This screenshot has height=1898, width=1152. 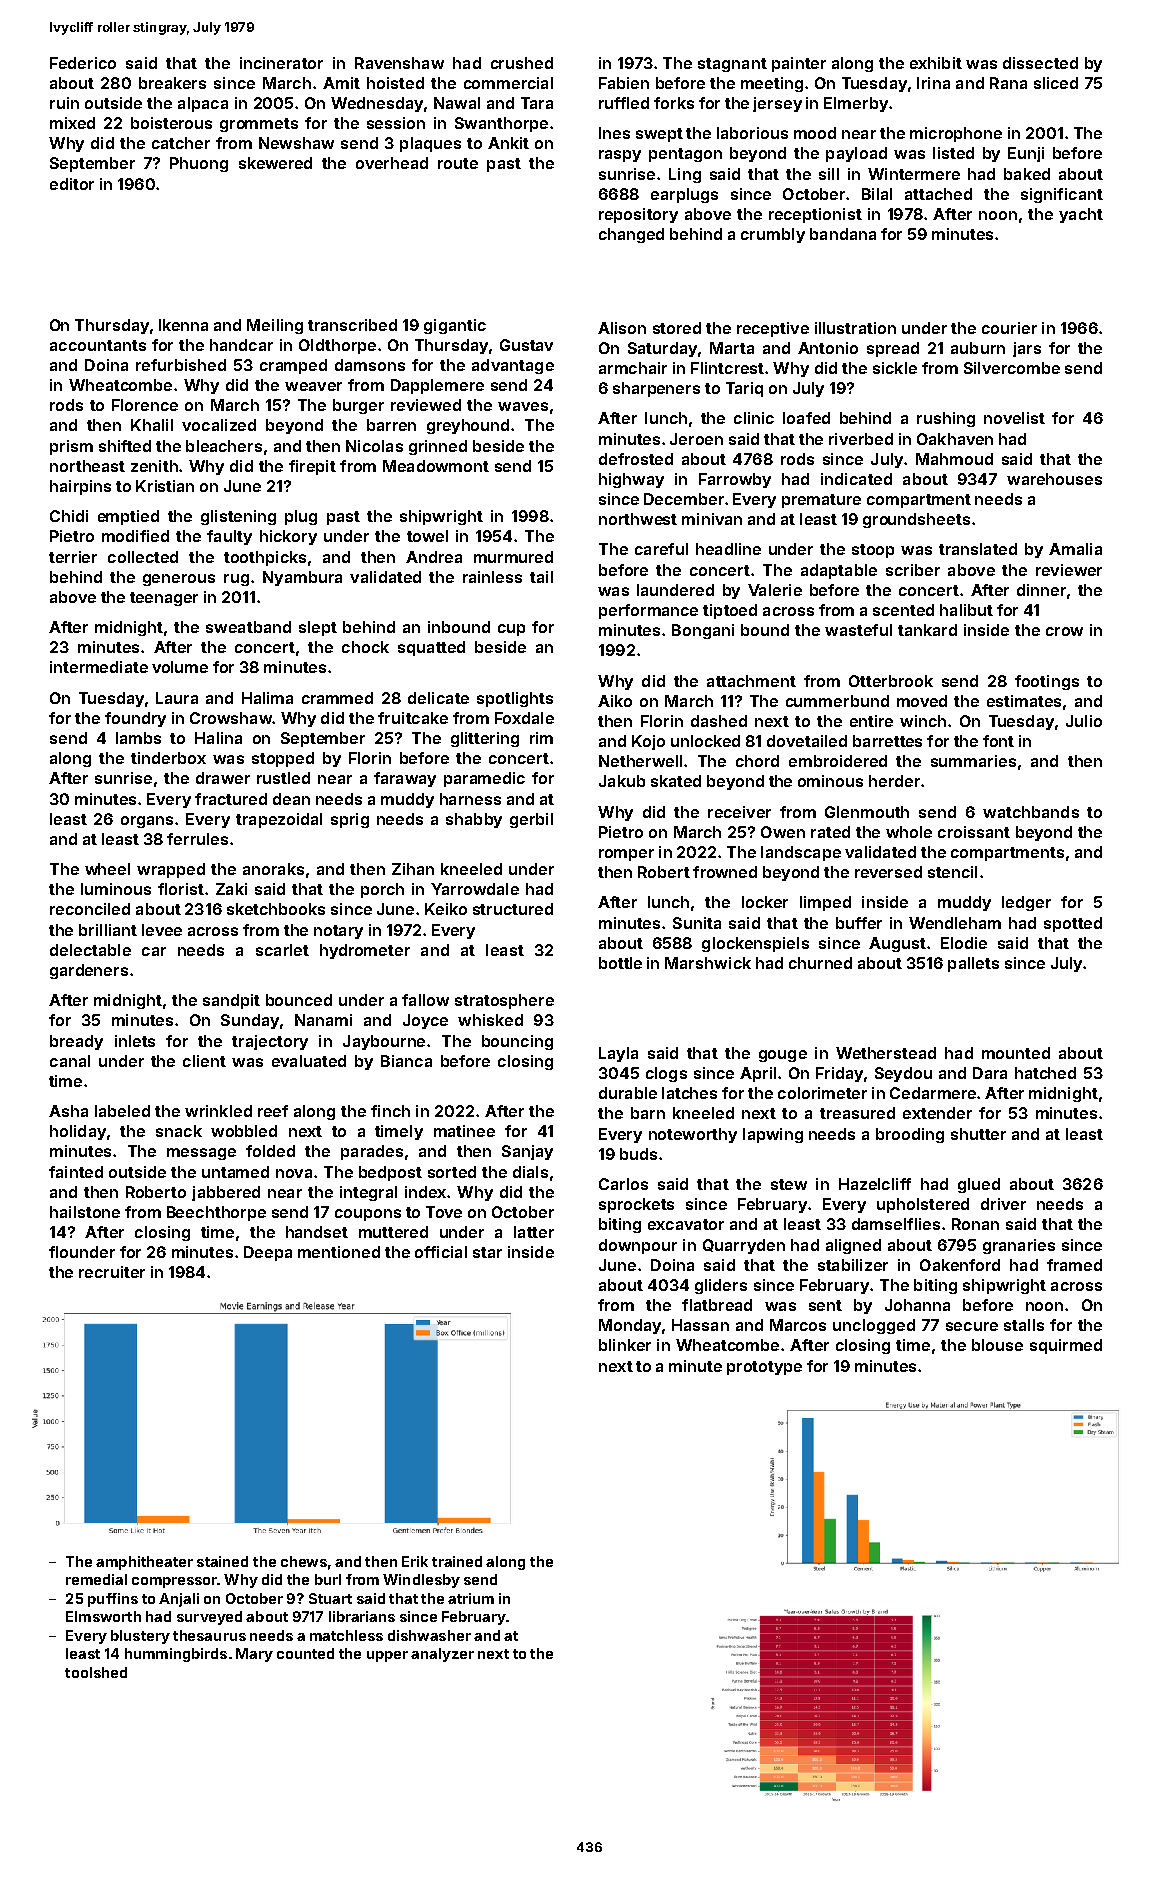 I want to click on Marta, so click(x=732, y=348).
